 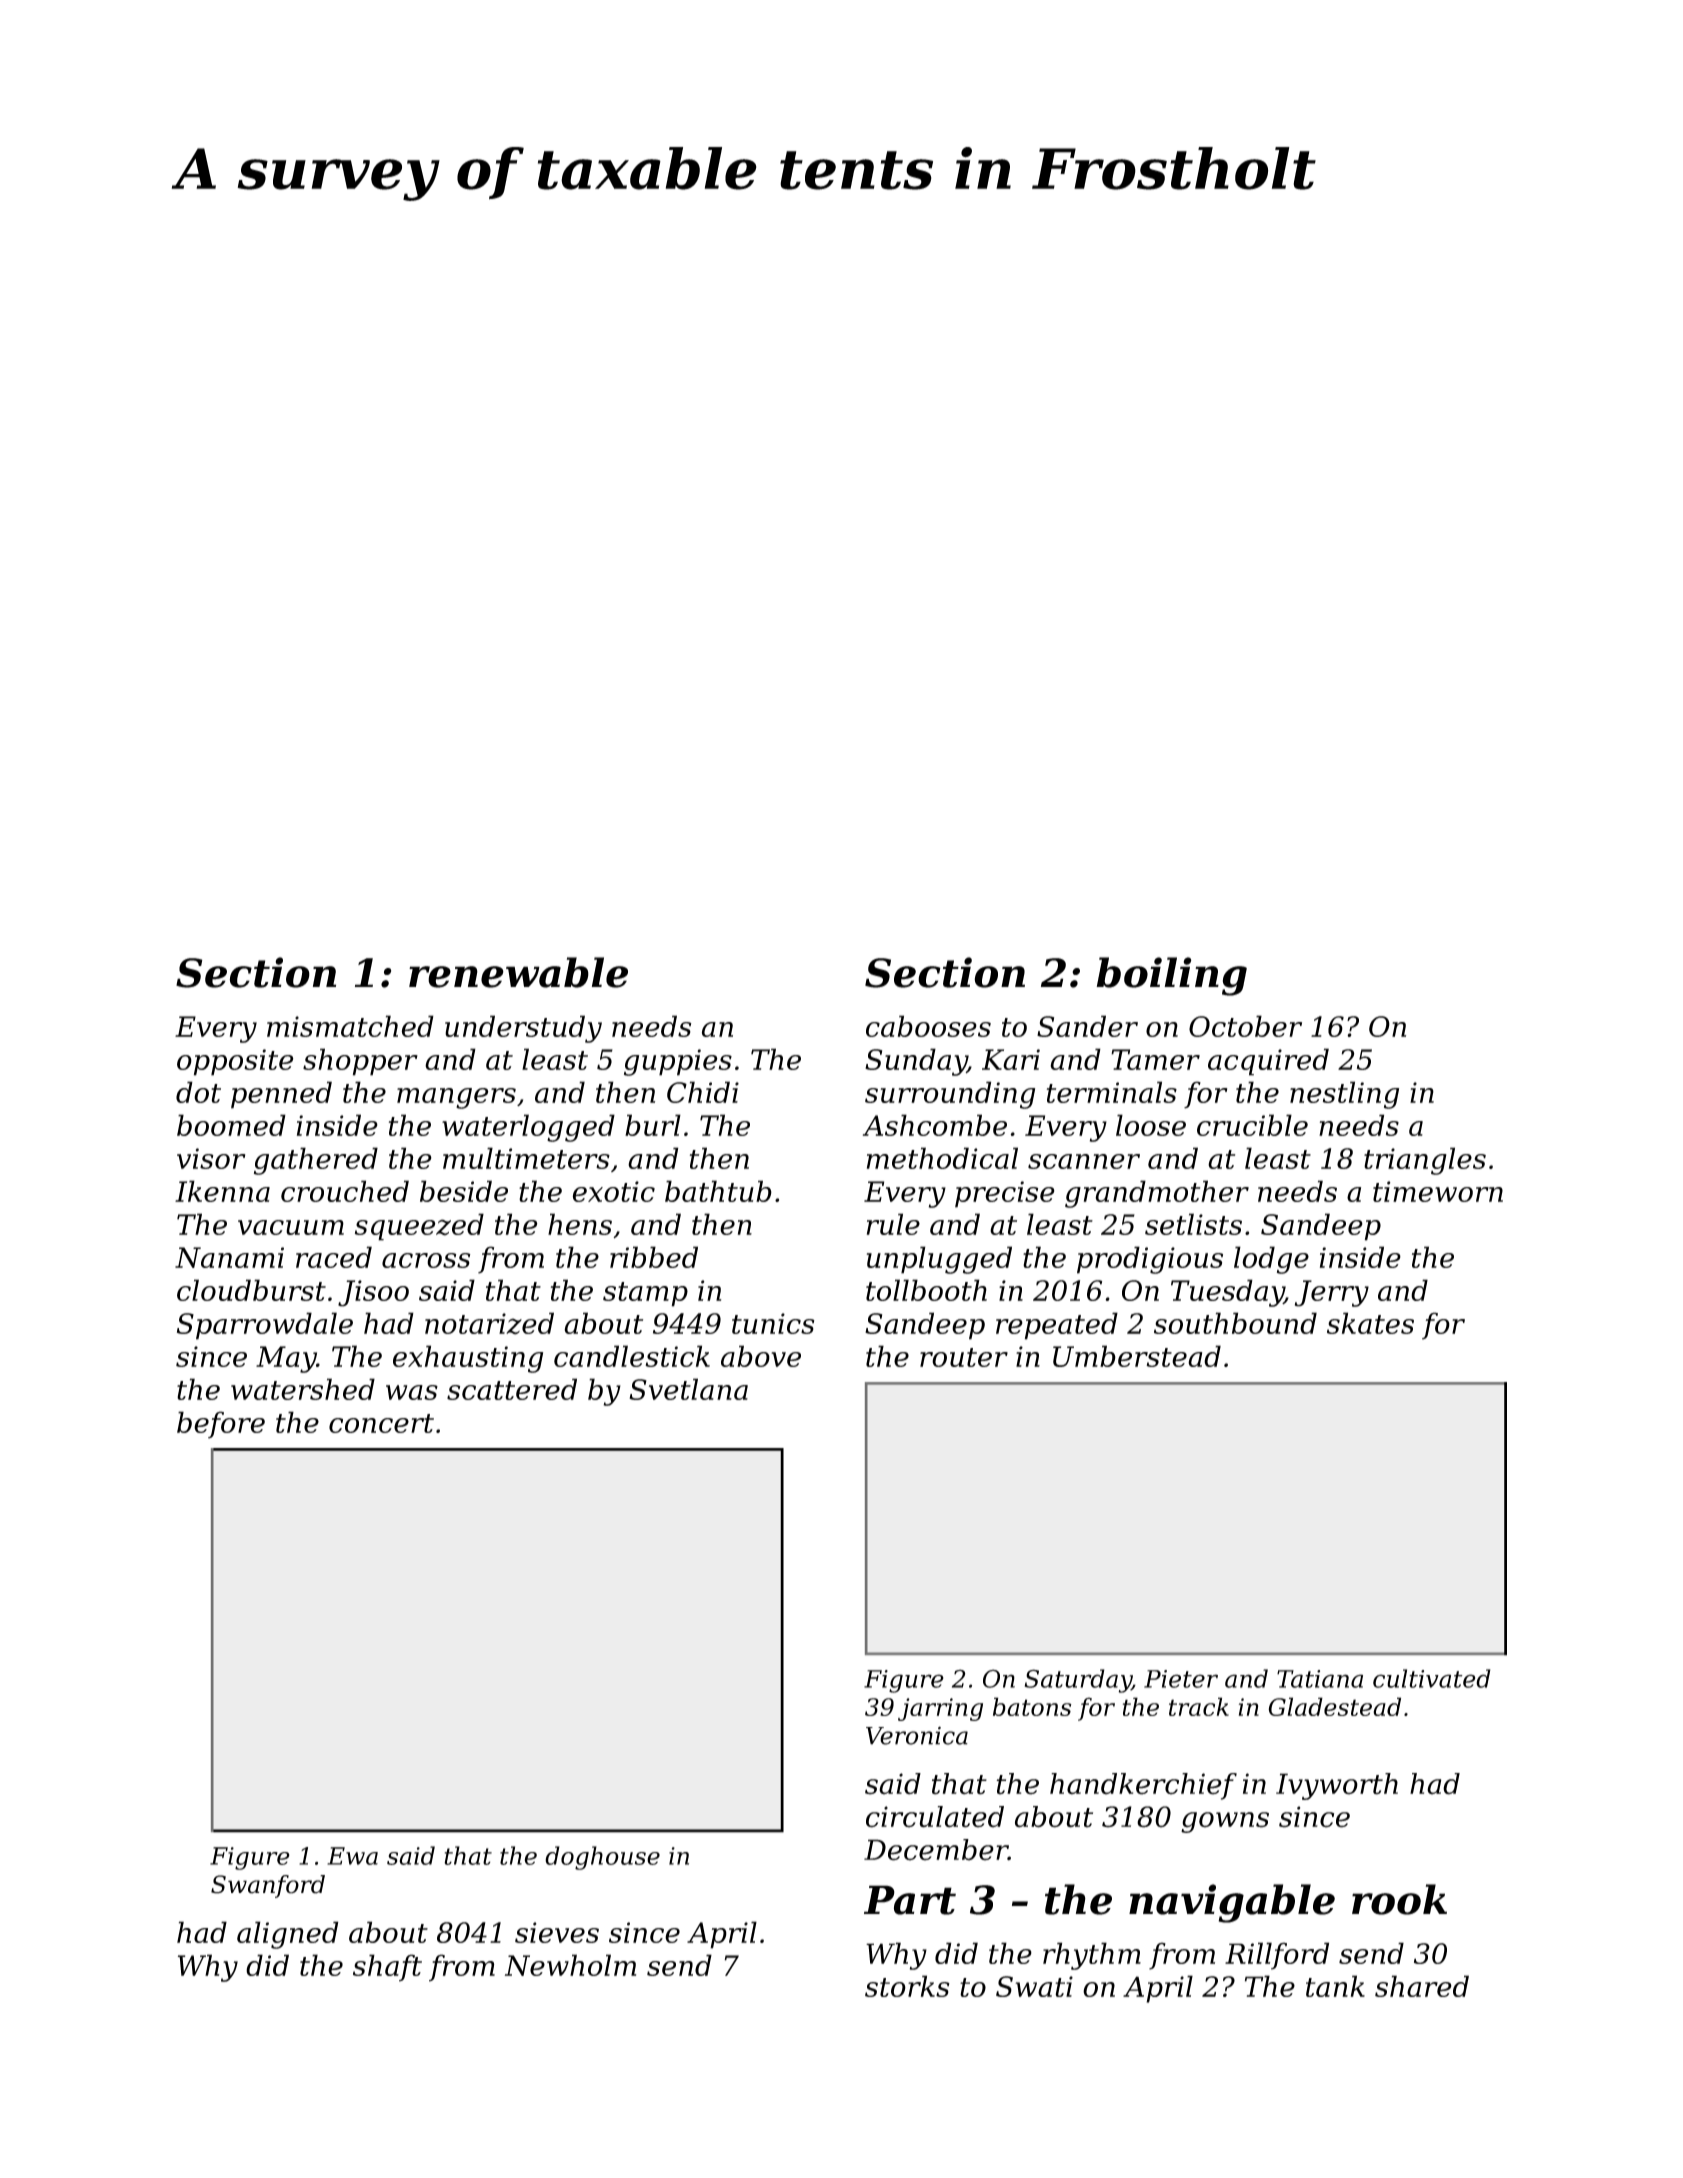 I want to click on Swanford, so click(x=268, y=1886).
